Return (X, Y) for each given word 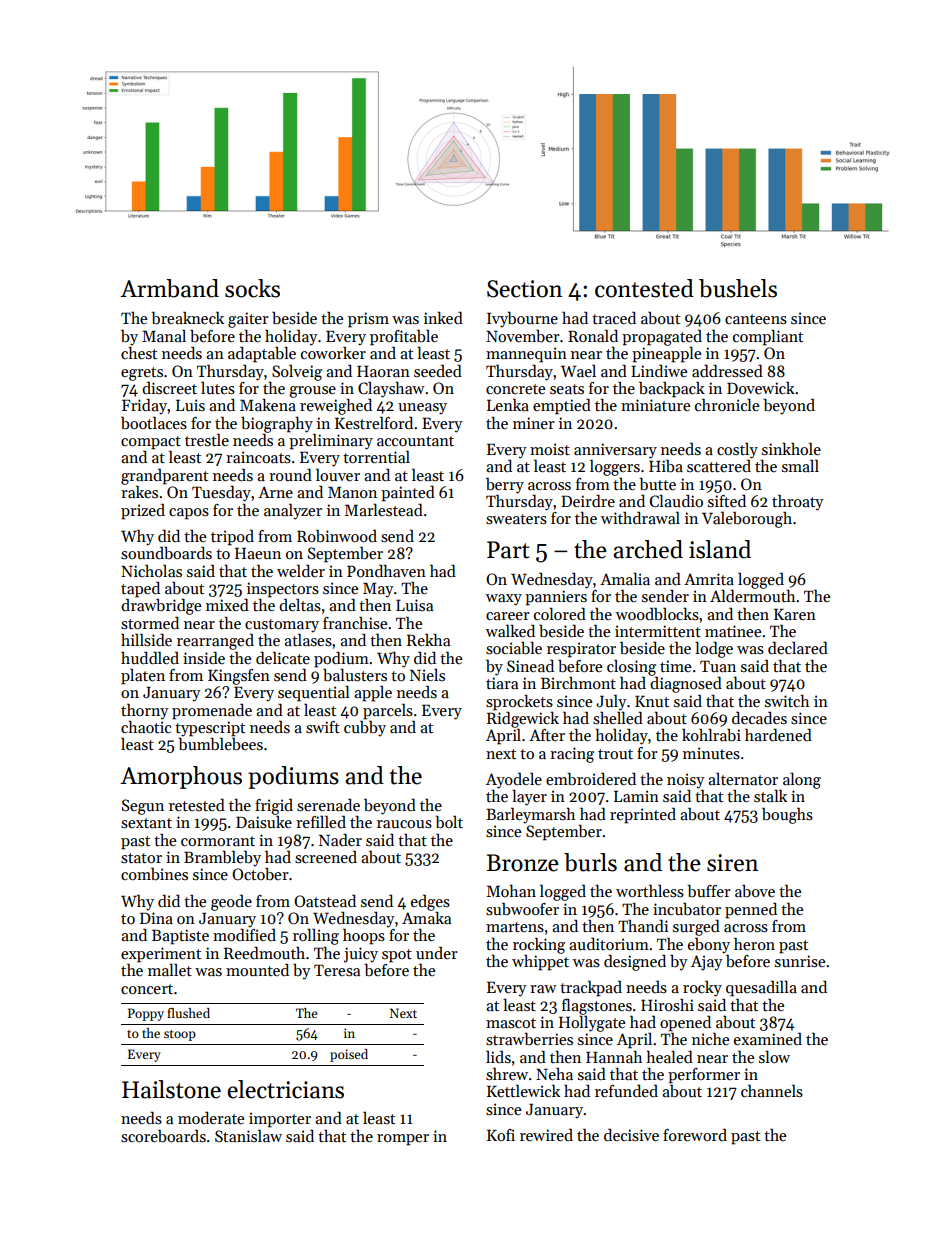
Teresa (337, 970)
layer (529, 797)
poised (349, 1055)
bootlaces (154, 423)
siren (732, 863)
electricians (285, 1089)
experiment (161, 955)
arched (648, 549)
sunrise (800, 961)
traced (614, 317)
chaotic (146, 727)
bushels (738, 288)
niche (710, 1038)
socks (252, 288)
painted (408, 493)
